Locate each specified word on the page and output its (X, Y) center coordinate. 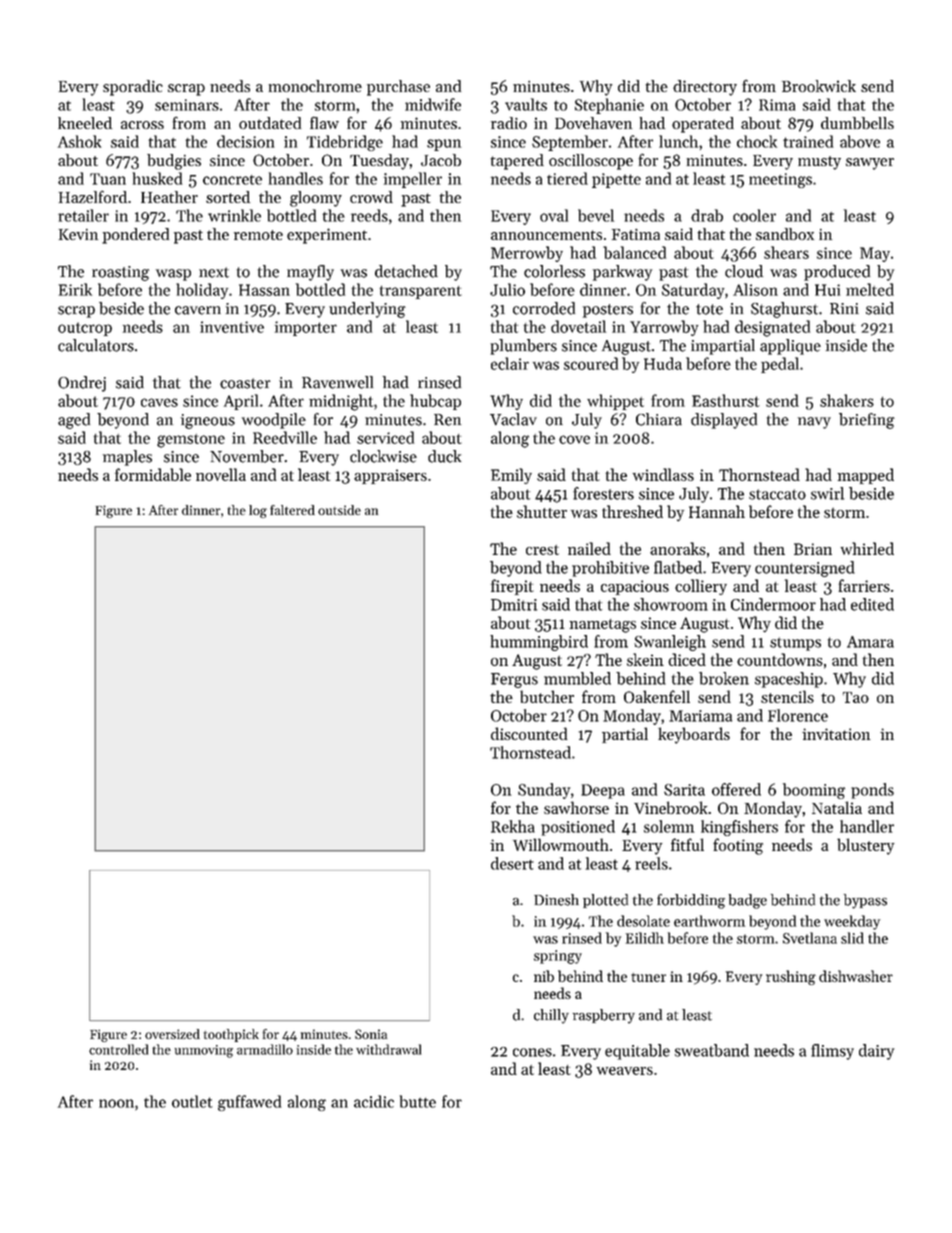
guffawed (249, 1103)
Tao (856, 697)
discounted (529, 733)
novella (221, 474)
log (258, 511)
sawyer (870, 164)
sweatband (712, 1050)
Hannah (717, 511)
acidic (374, 1101)
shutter (542, 511)
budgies (174, 162)
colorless (554, 271)
